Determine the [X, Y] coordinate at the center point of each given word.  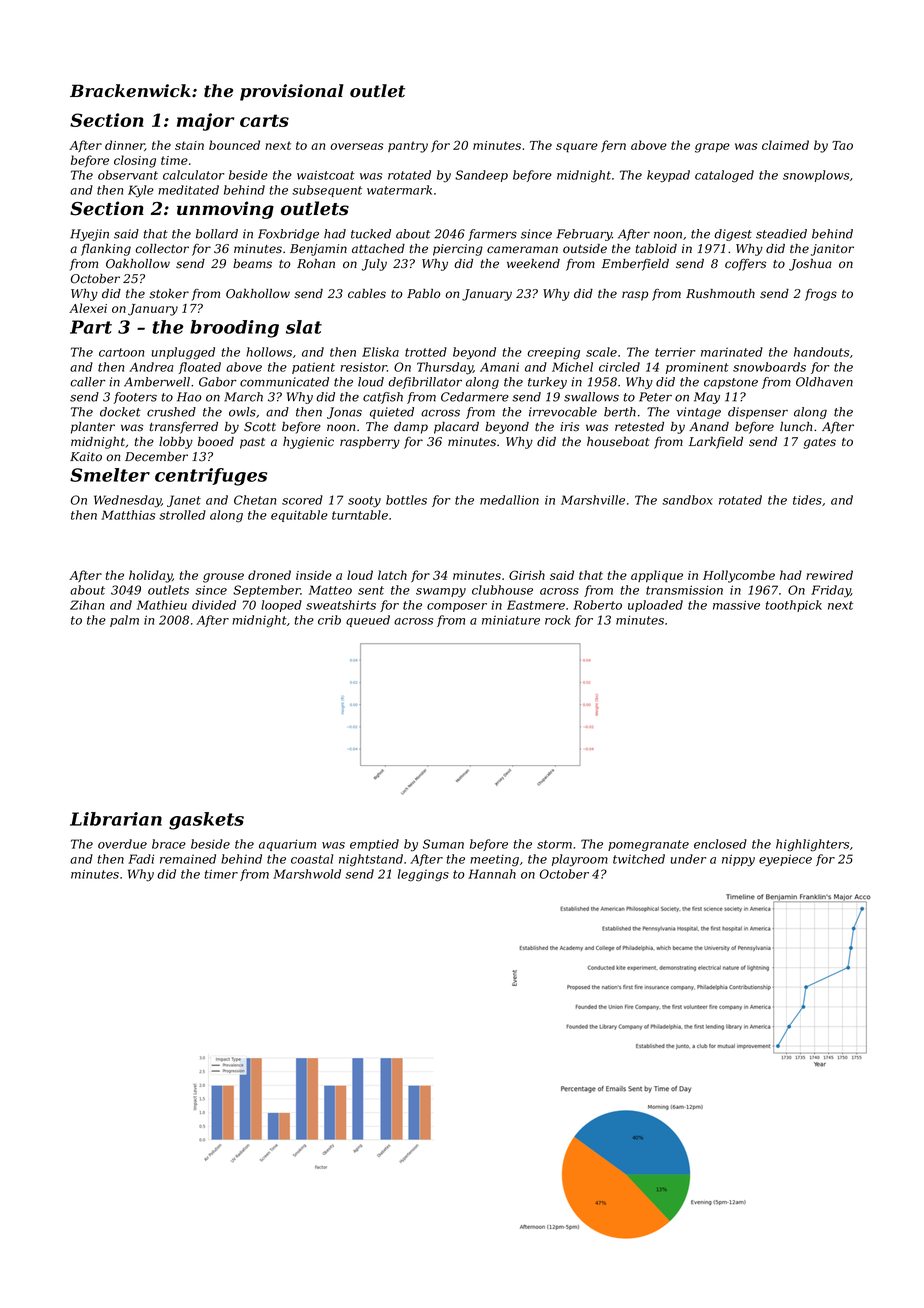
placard [456, 428]
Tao [842, 145]
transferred [183, 428]
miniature [511, 620]
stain [189, 145]
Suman [443, 844]
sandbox [687, 500]
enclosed [720, 844]
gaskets [206, 821]
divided [214, 605]
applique [657, 576]
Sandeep [481, 176]
